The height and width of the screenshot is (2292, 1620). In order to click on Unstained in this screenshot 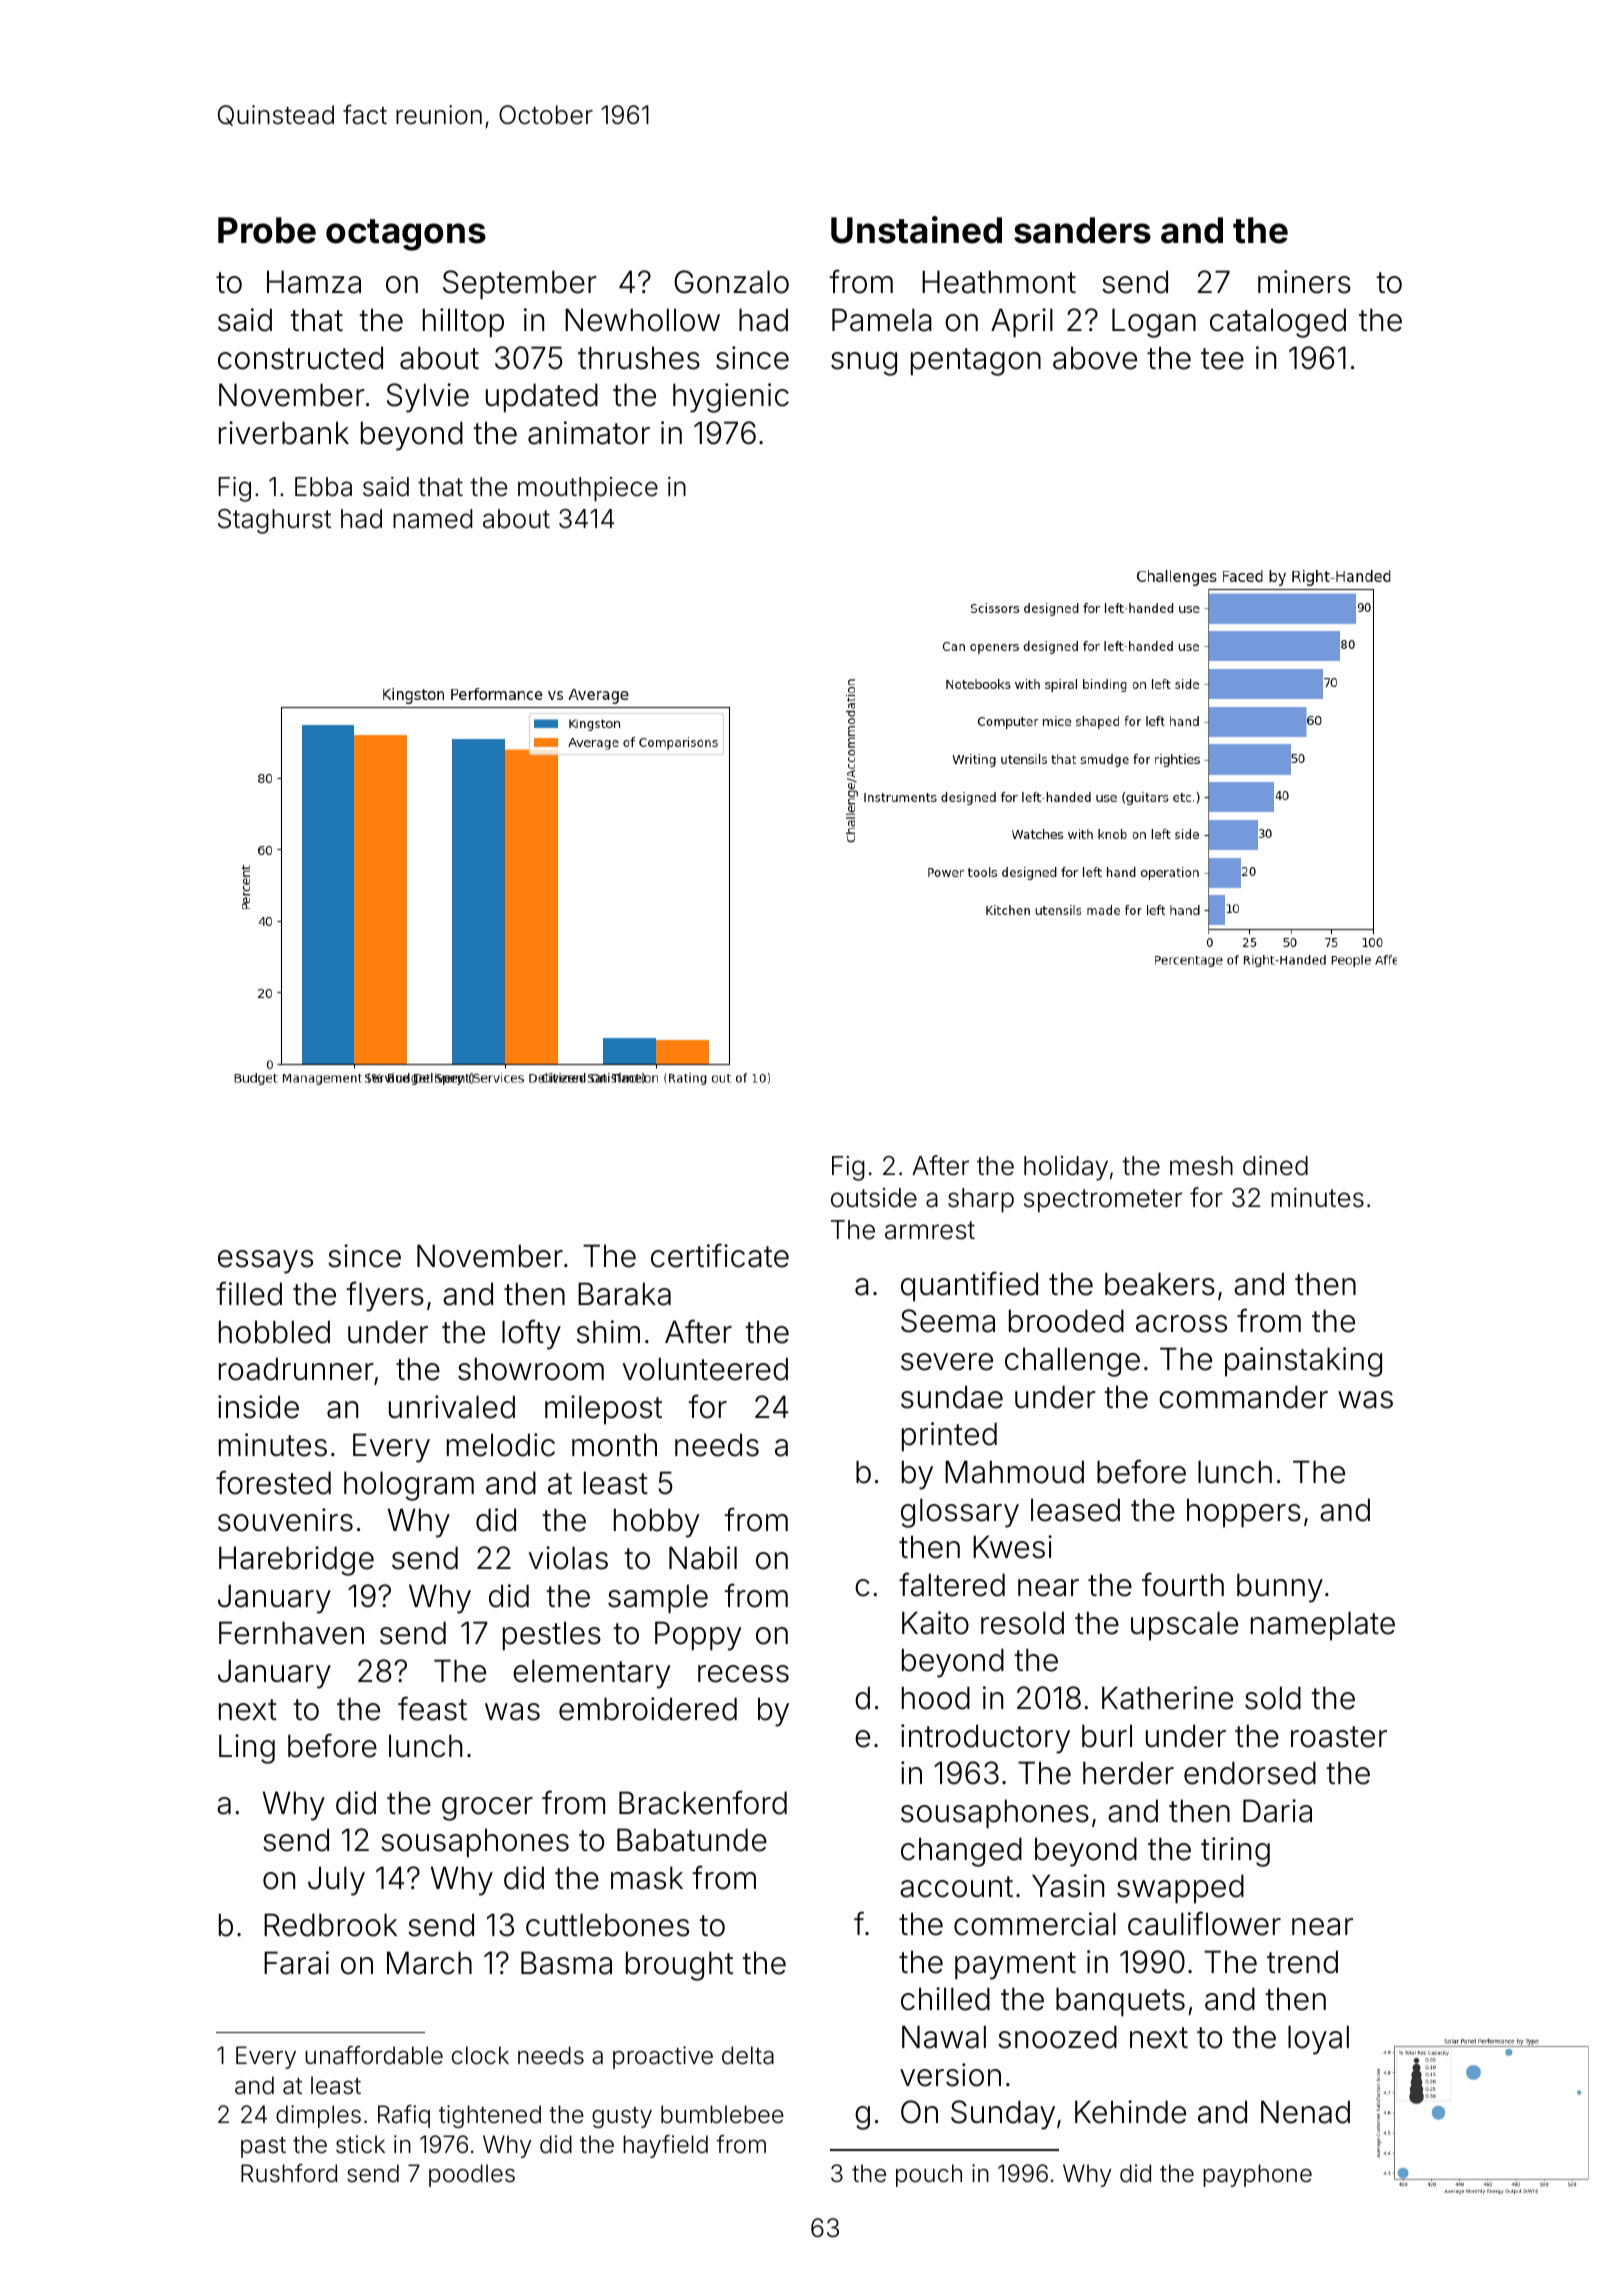, I will do `click(916, 230)`.
